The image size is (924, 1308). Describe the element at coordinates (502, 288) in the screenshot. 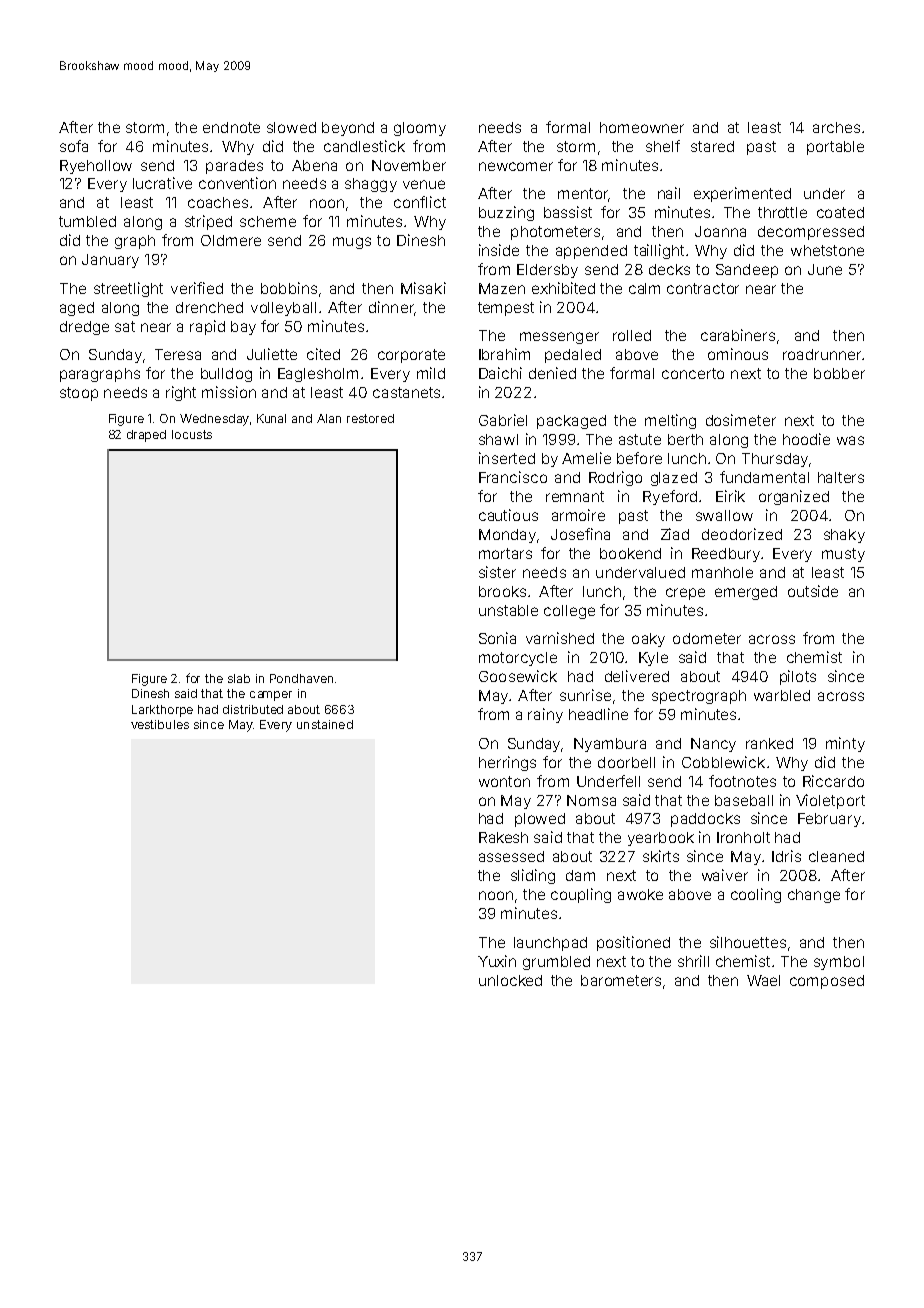

I see `Mazen` at that location.
